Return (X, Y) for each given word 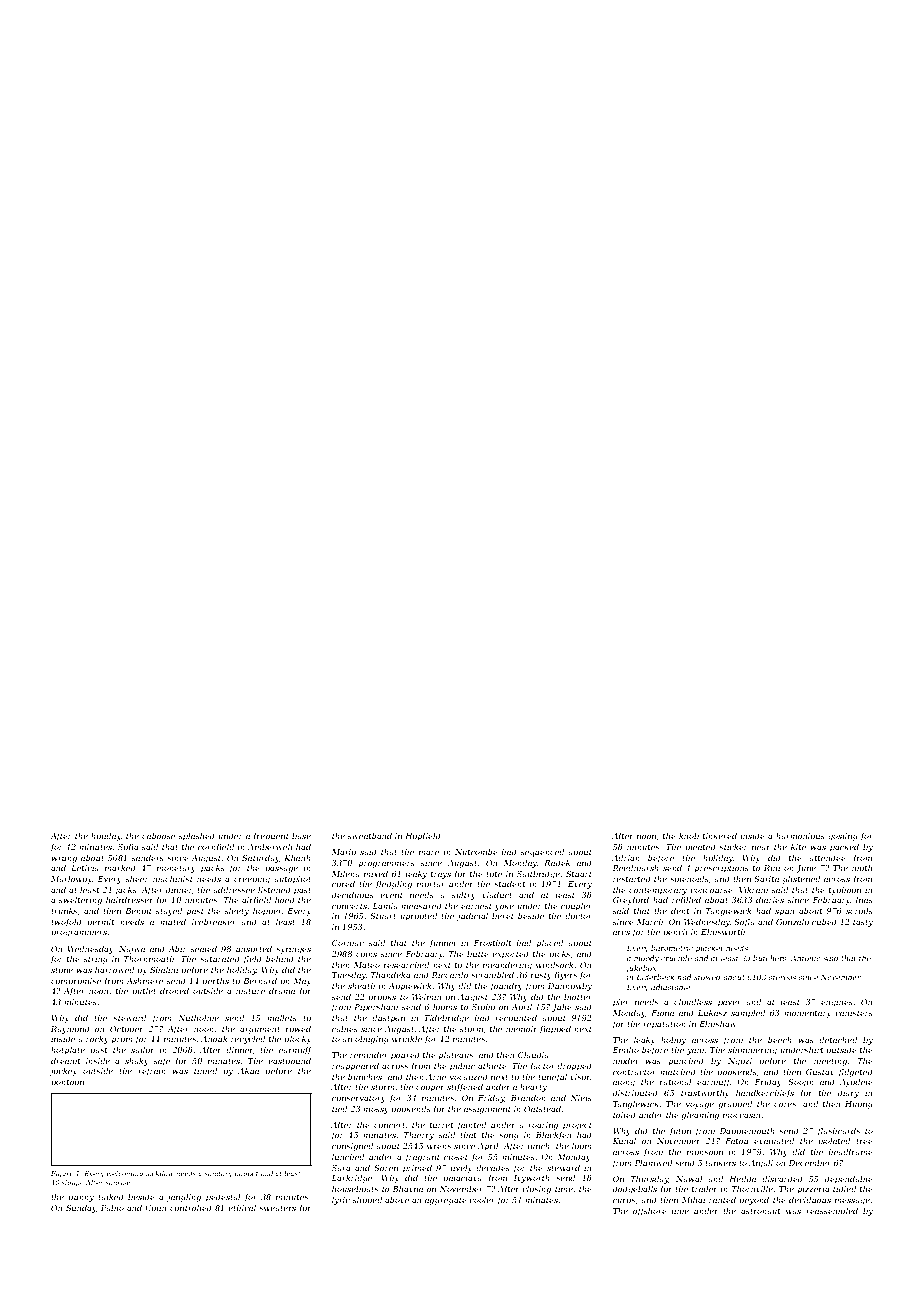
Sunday (81, 1209)
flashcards (838, 1132)
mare (429, 852)
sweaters (277, 1208)
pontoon (67, 1083)
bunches (365, 1077)
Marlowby (71, 880)
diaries (770, 900)
